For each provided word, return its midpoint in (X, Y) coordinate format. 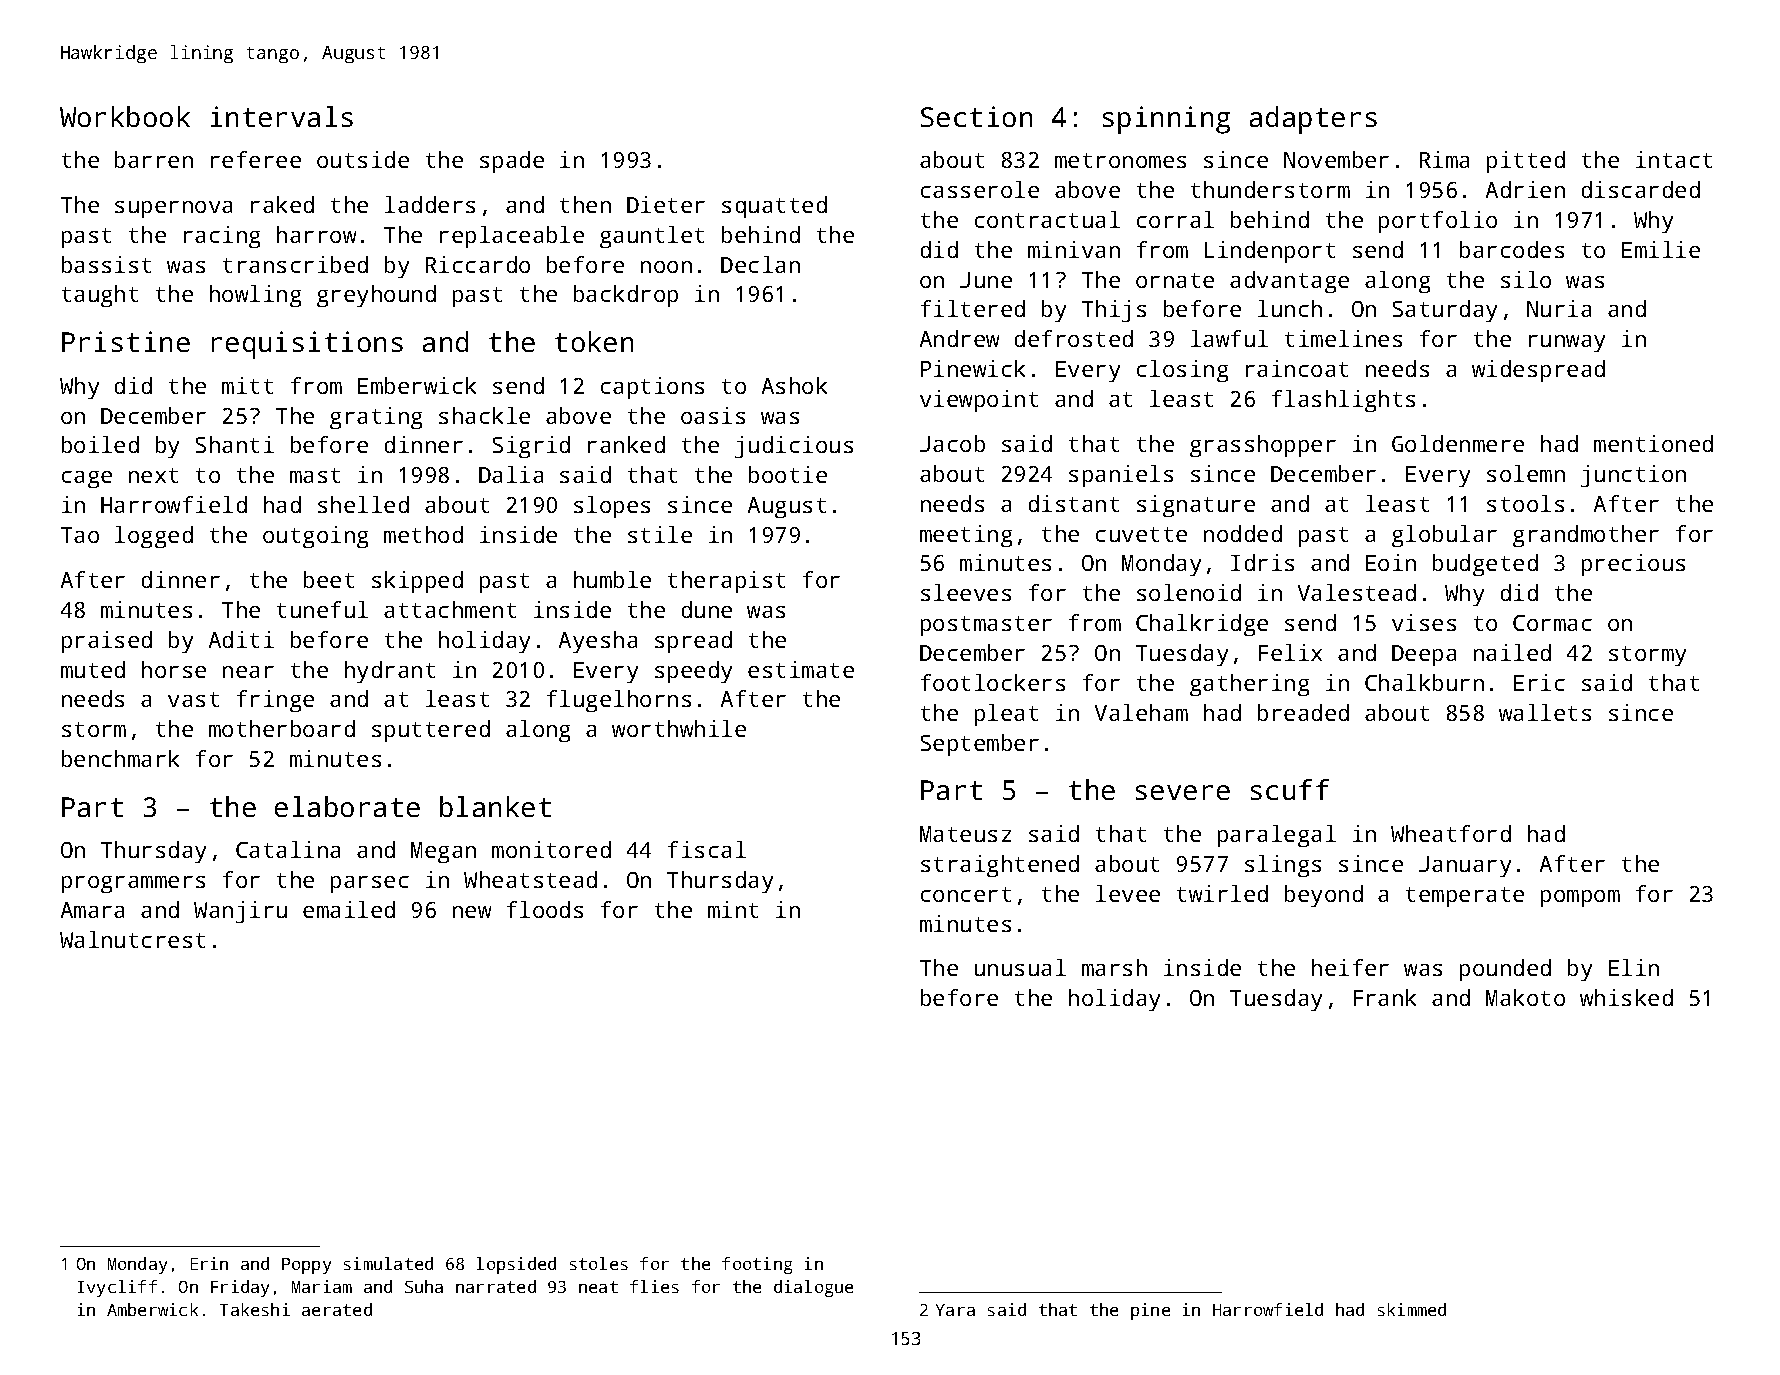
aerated (337, 1309)
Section (976, 116)
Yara (955, 1310)
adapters (1313, 120)
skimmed (1412, 1309)
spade (512, 162)
